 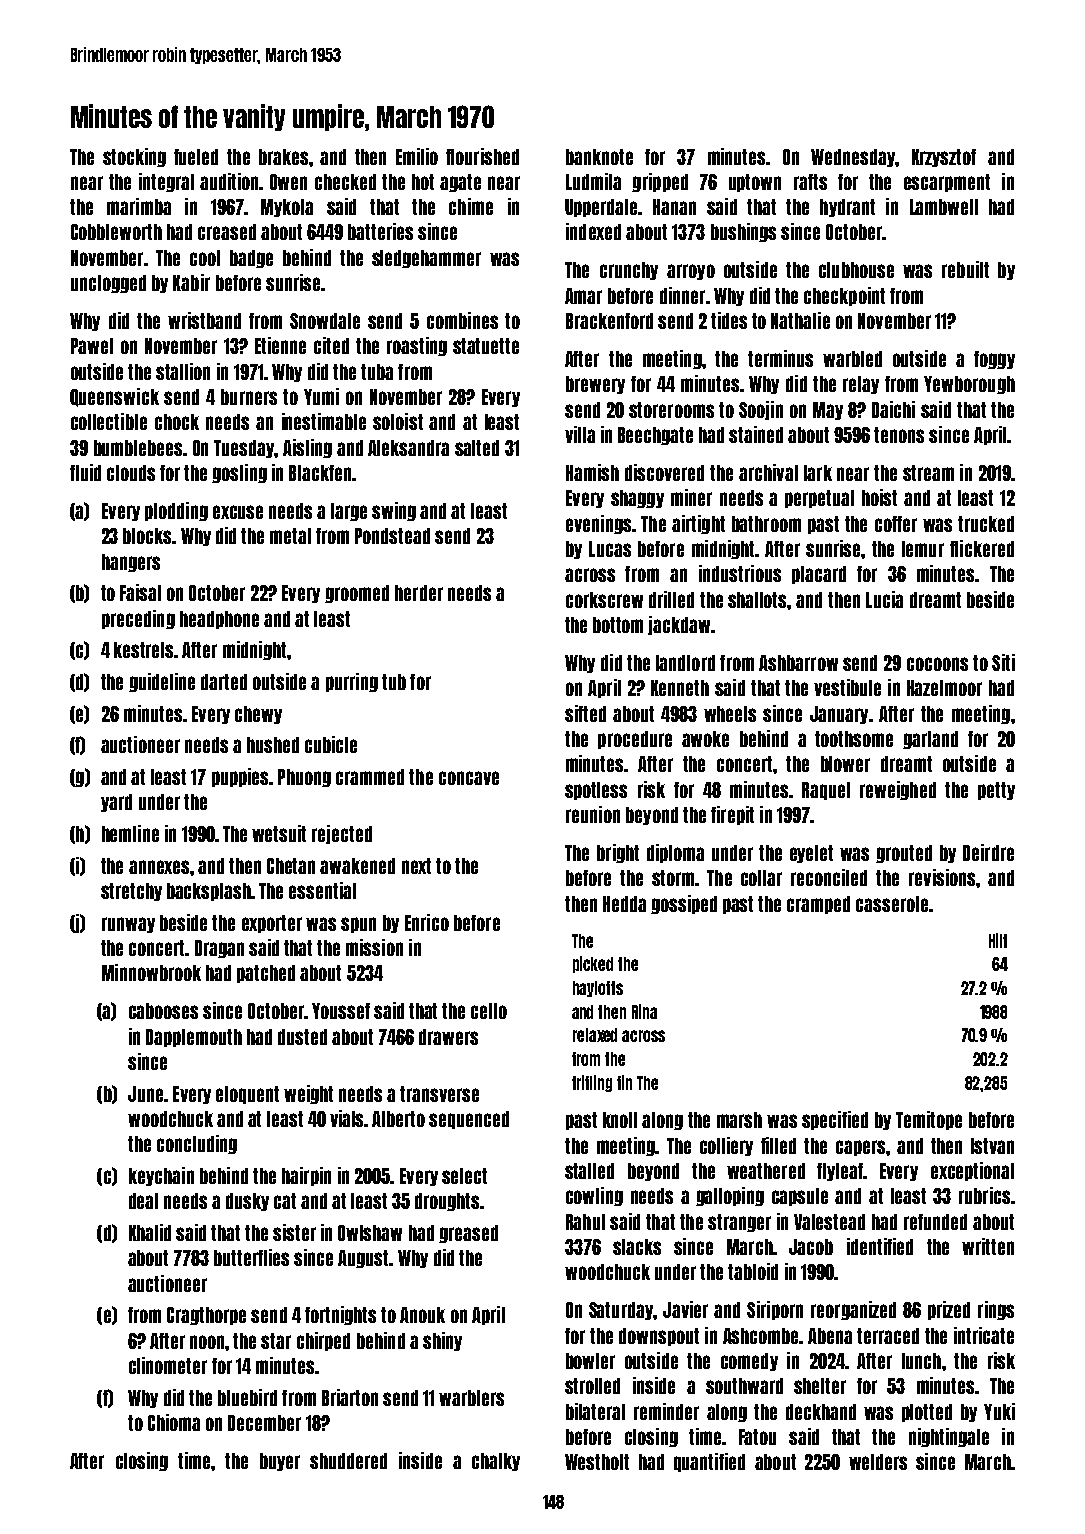 I want to click on next, so click(x=416, y=866).
